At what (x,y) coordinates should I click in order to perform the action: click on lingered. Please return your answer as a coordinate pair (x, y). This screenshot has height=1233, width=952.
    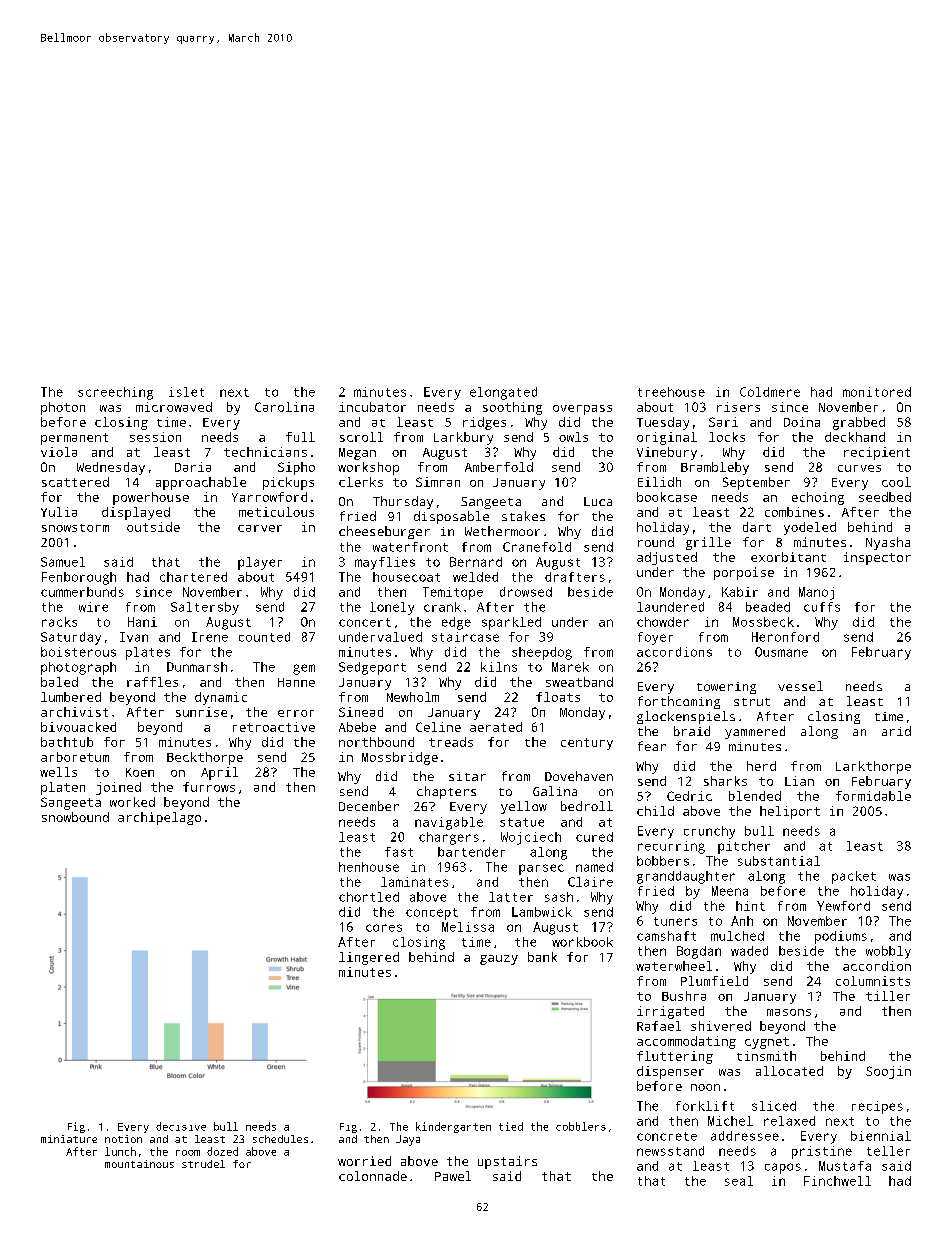
    Looking at the image, I should click on (369, 958).
